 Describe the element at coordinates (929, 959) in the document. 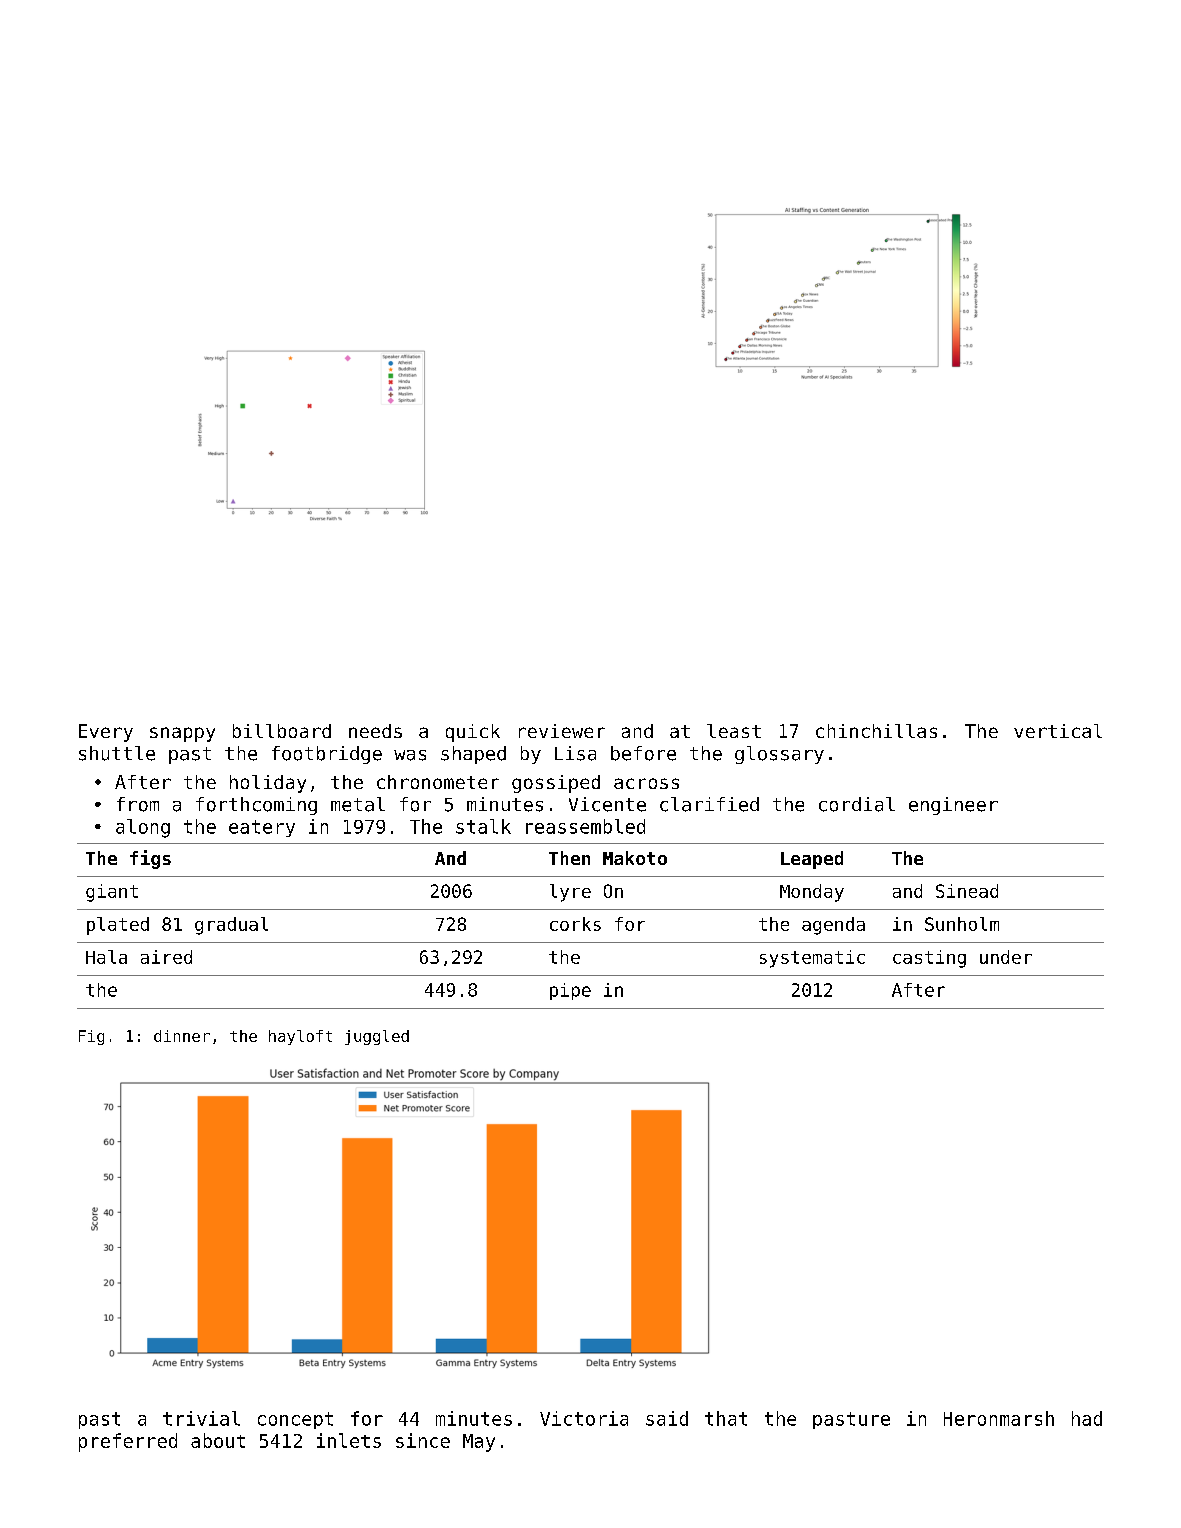

I see `casting` at that location.
